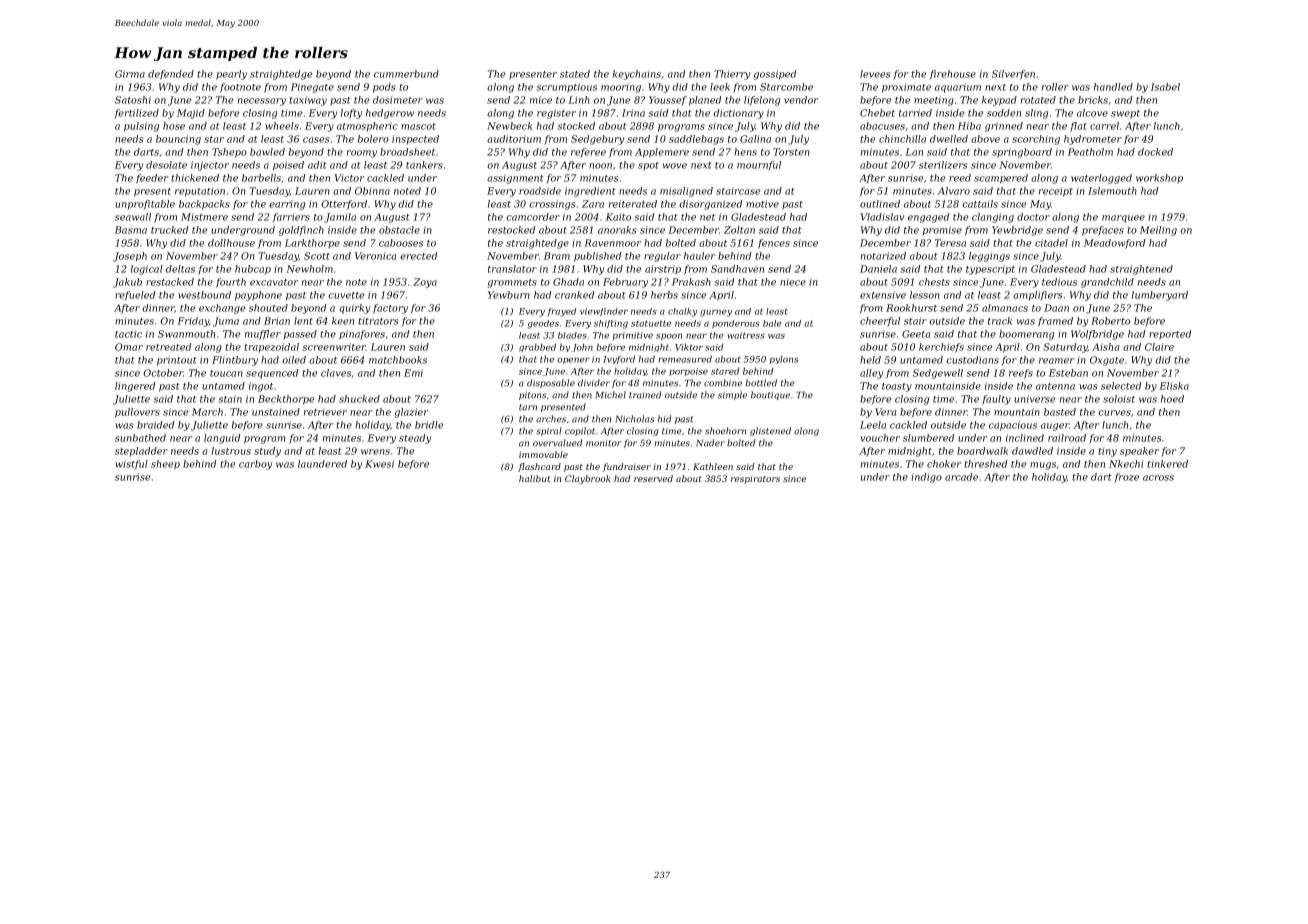 This document has height=924, width=1308. I want to click on bouncing, so click(178, 140).
